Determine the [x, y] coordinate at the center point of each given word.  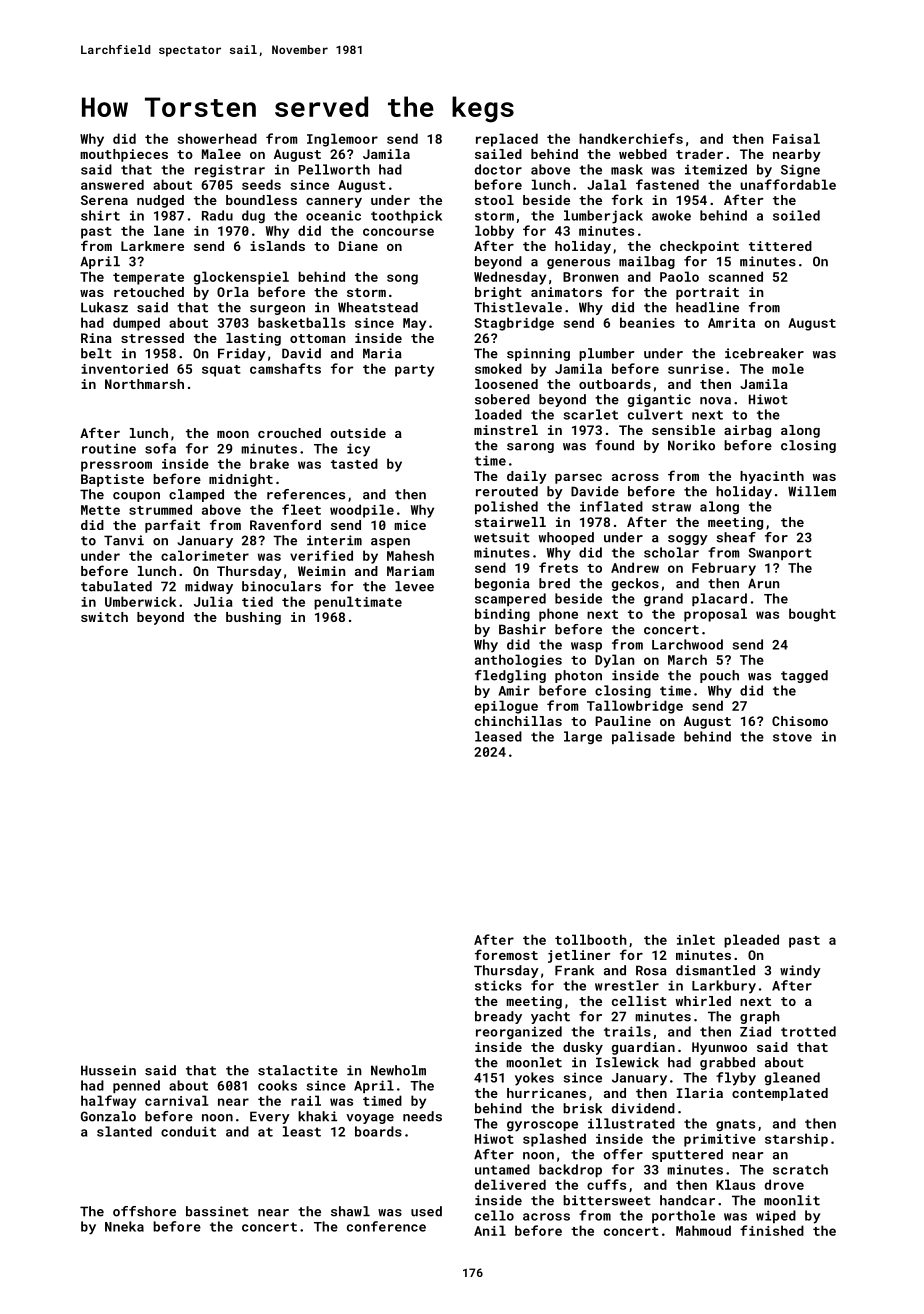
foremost [506, 954]
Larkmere [152, 246]
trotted [808, 1031]
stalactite [298, 1070]
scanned [736, 276]
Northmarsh [144, 384]
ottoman [317, 338]
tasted [354, 463]
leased [498, 736]
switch [104, 617]
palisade [643, 737]
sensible [683, 430]
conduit [188, 1131]
